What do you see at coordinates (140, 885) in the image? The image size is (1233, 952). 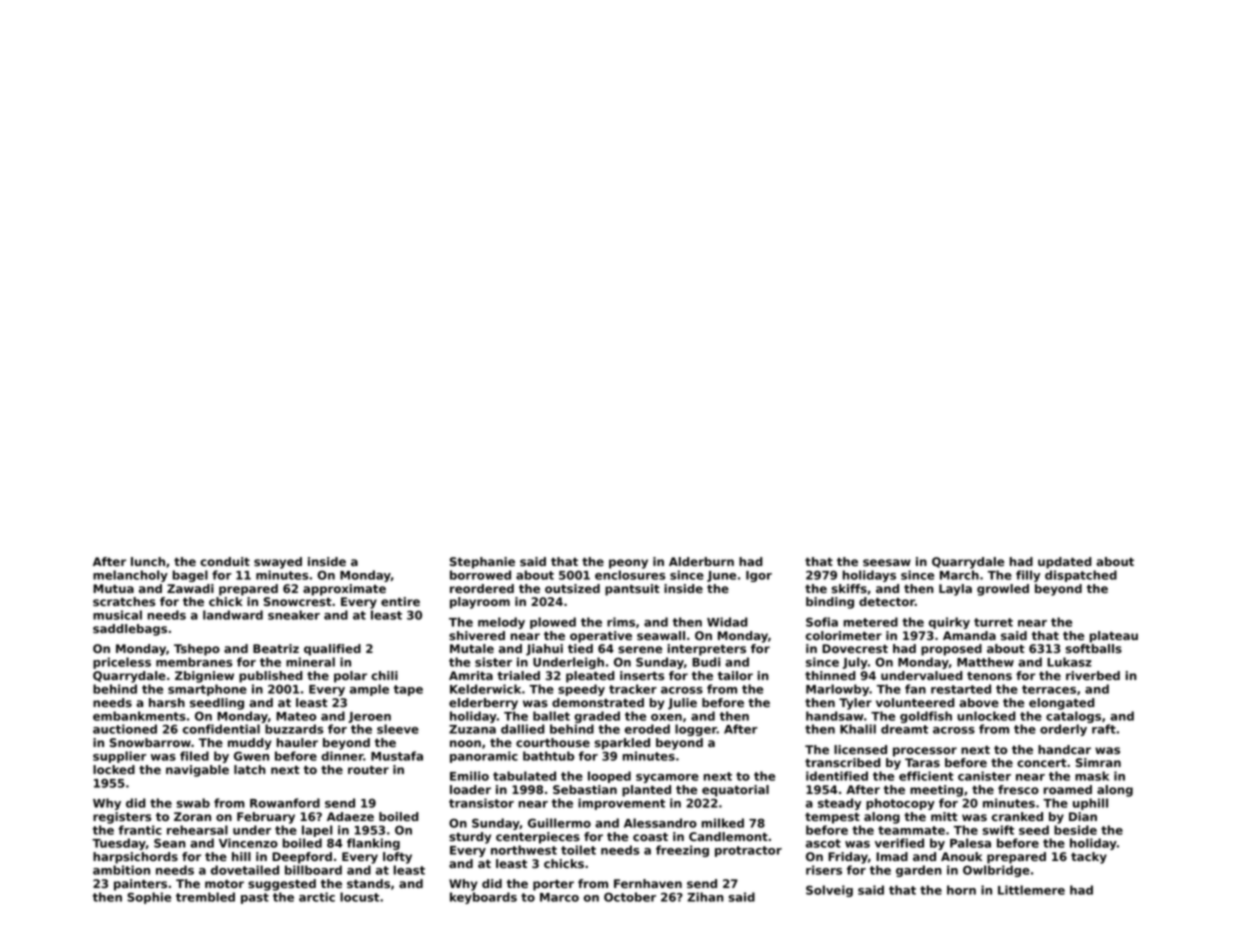 I see `painters` at bounding box center [140, 885].
